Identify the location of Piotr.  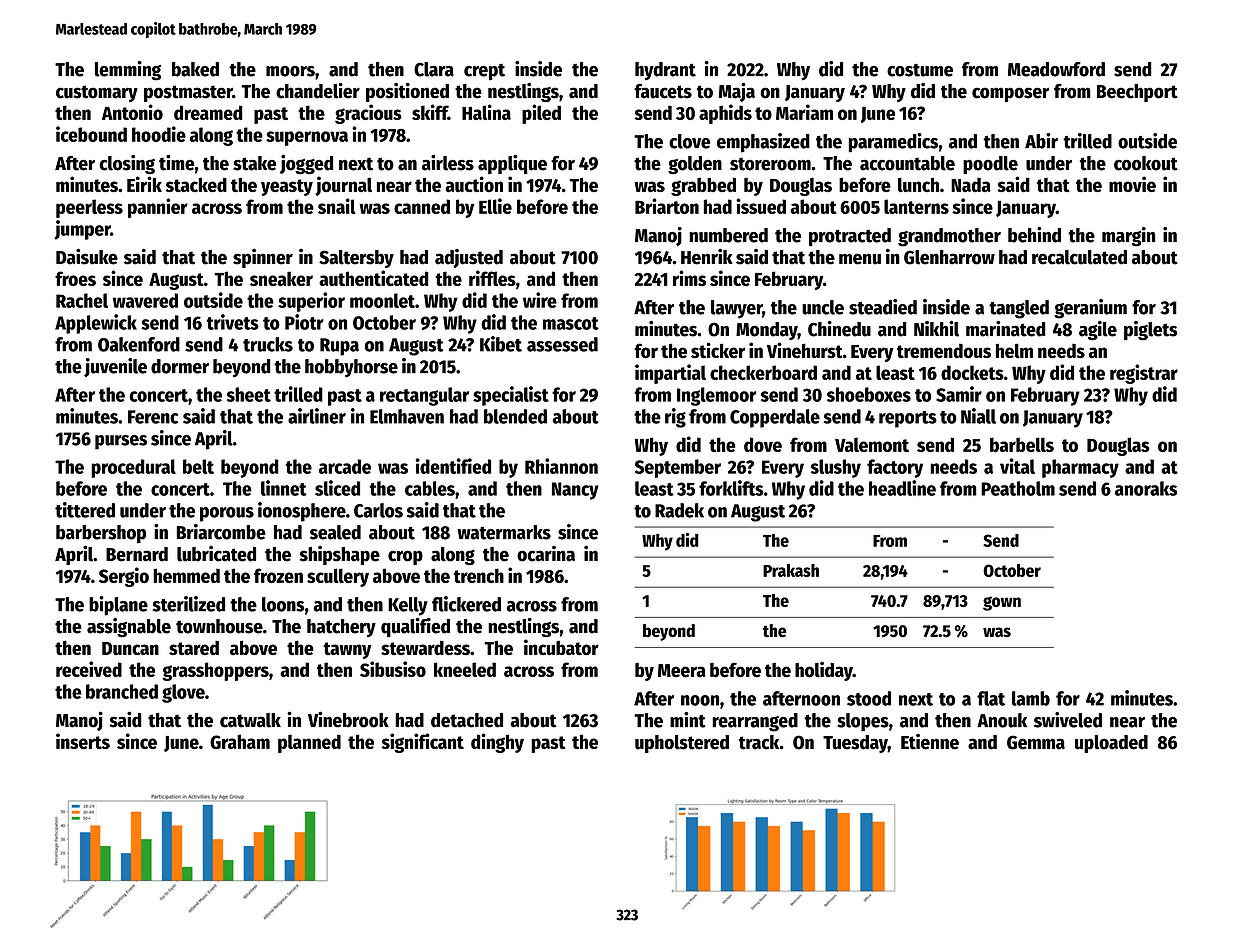
(304, 322).
